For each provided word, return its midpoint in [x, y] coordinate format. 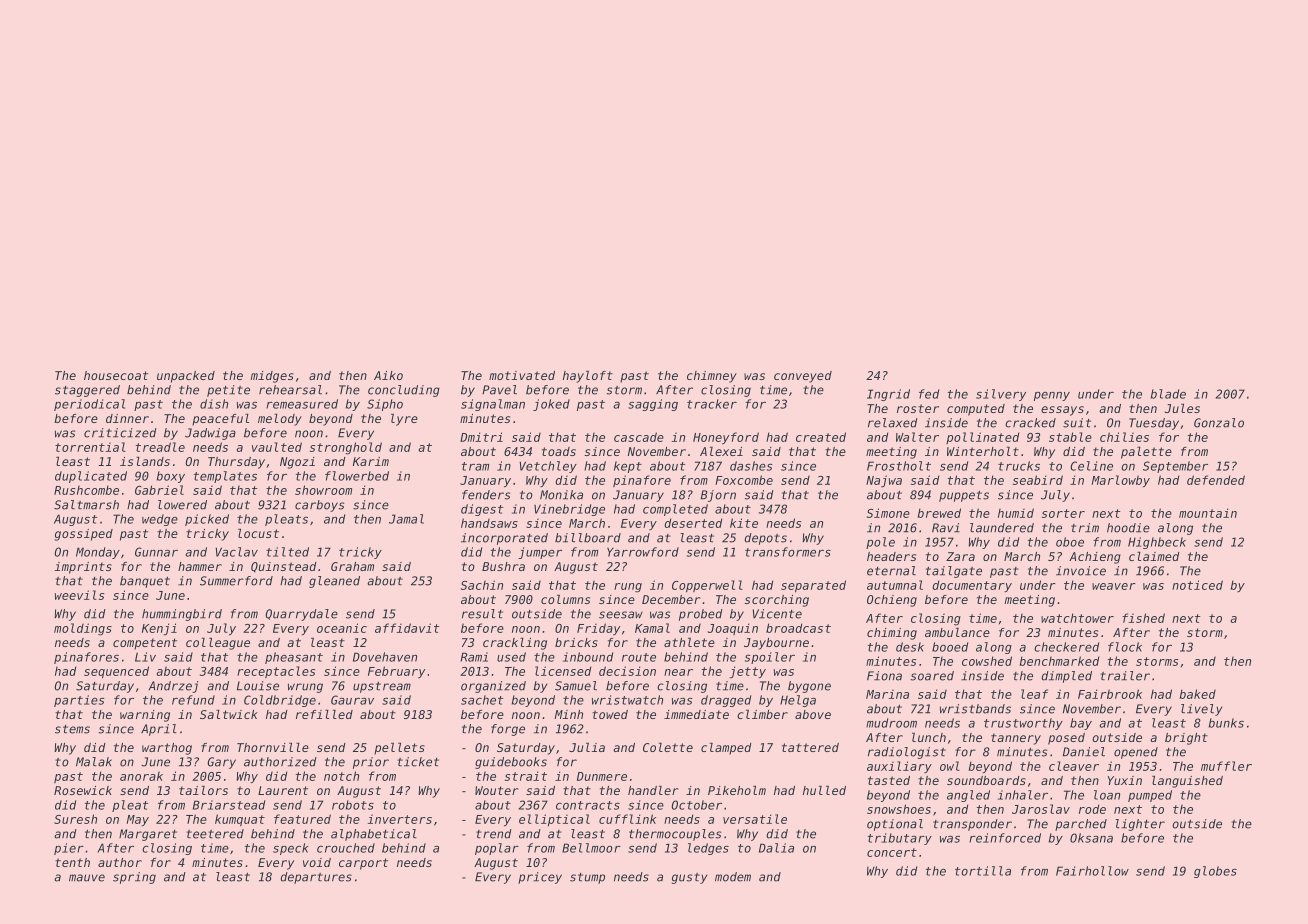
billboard [588, 538]
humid [1016, 513]
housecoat [116, 375]
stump [587, 878]
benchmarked [1059, 661]
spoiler [770, 658]
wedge [160, 520]
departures [316, 878]
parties [79, 701]
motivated [522, 375]
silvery [1001, 395]
